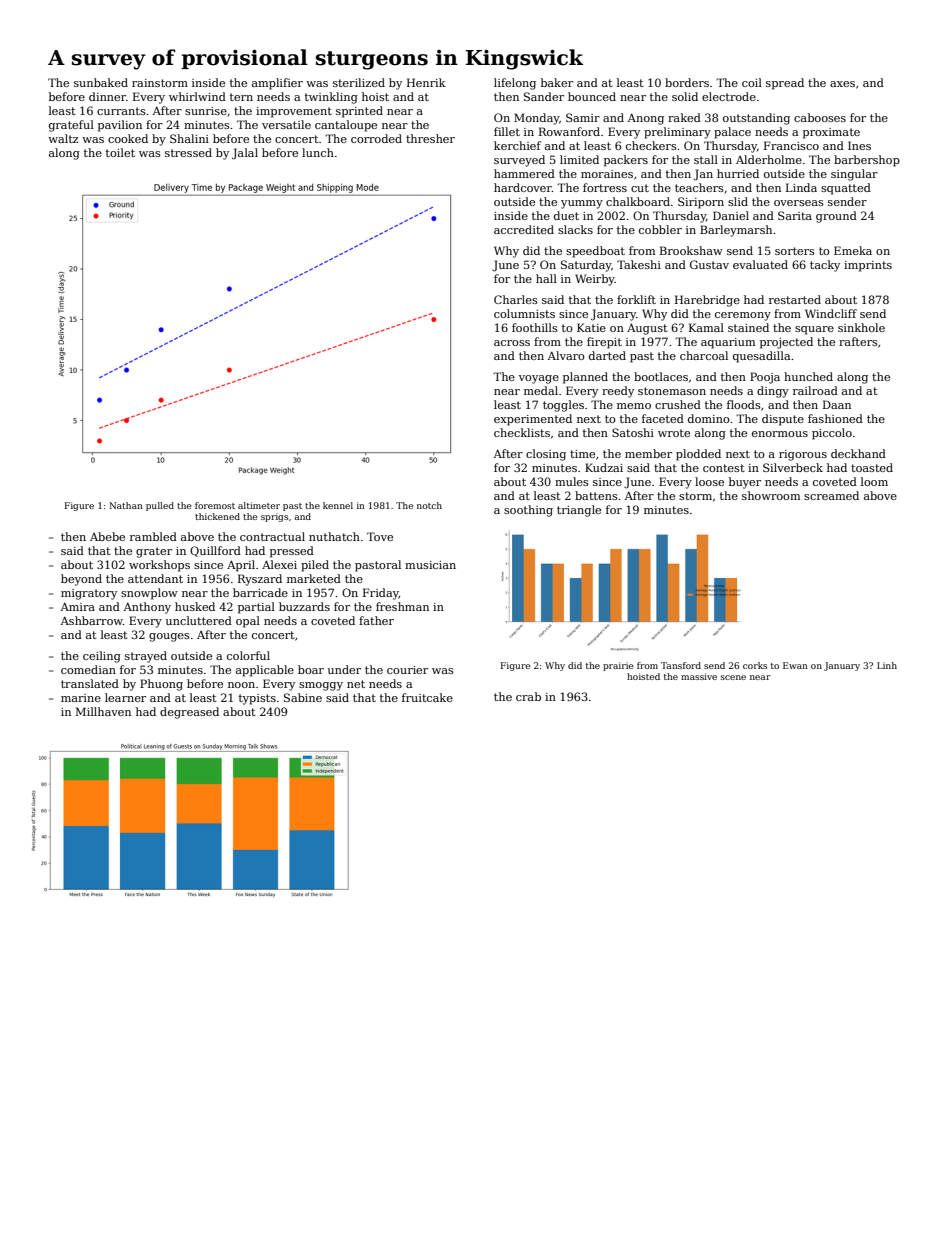  What do you see at coordinates (126, 505) in the screenshot?
I see `Nathan` at bounding box center [126, 505].
